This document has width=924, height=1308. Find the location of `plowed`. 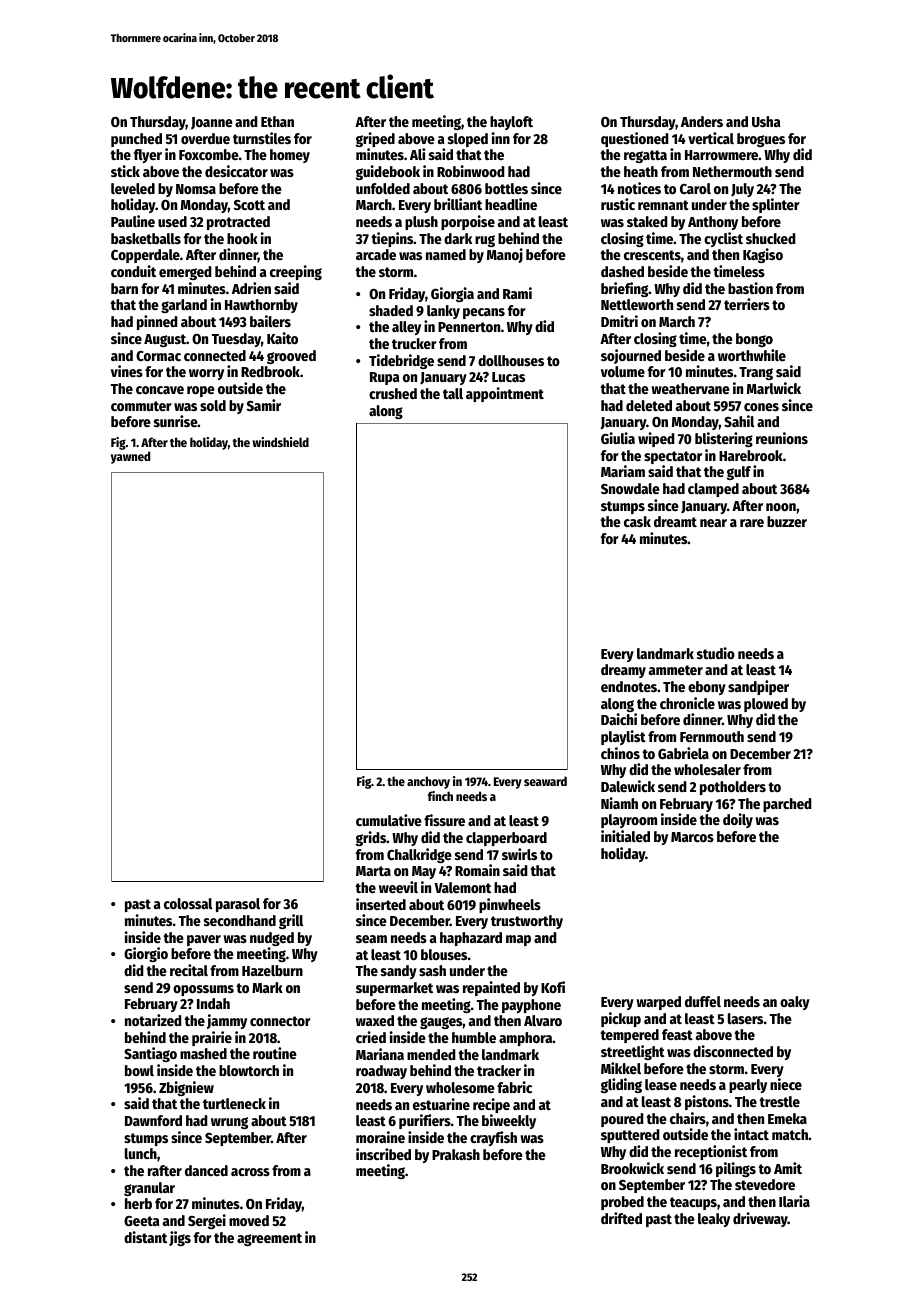

plowed is located at coordinates (766, 705).
